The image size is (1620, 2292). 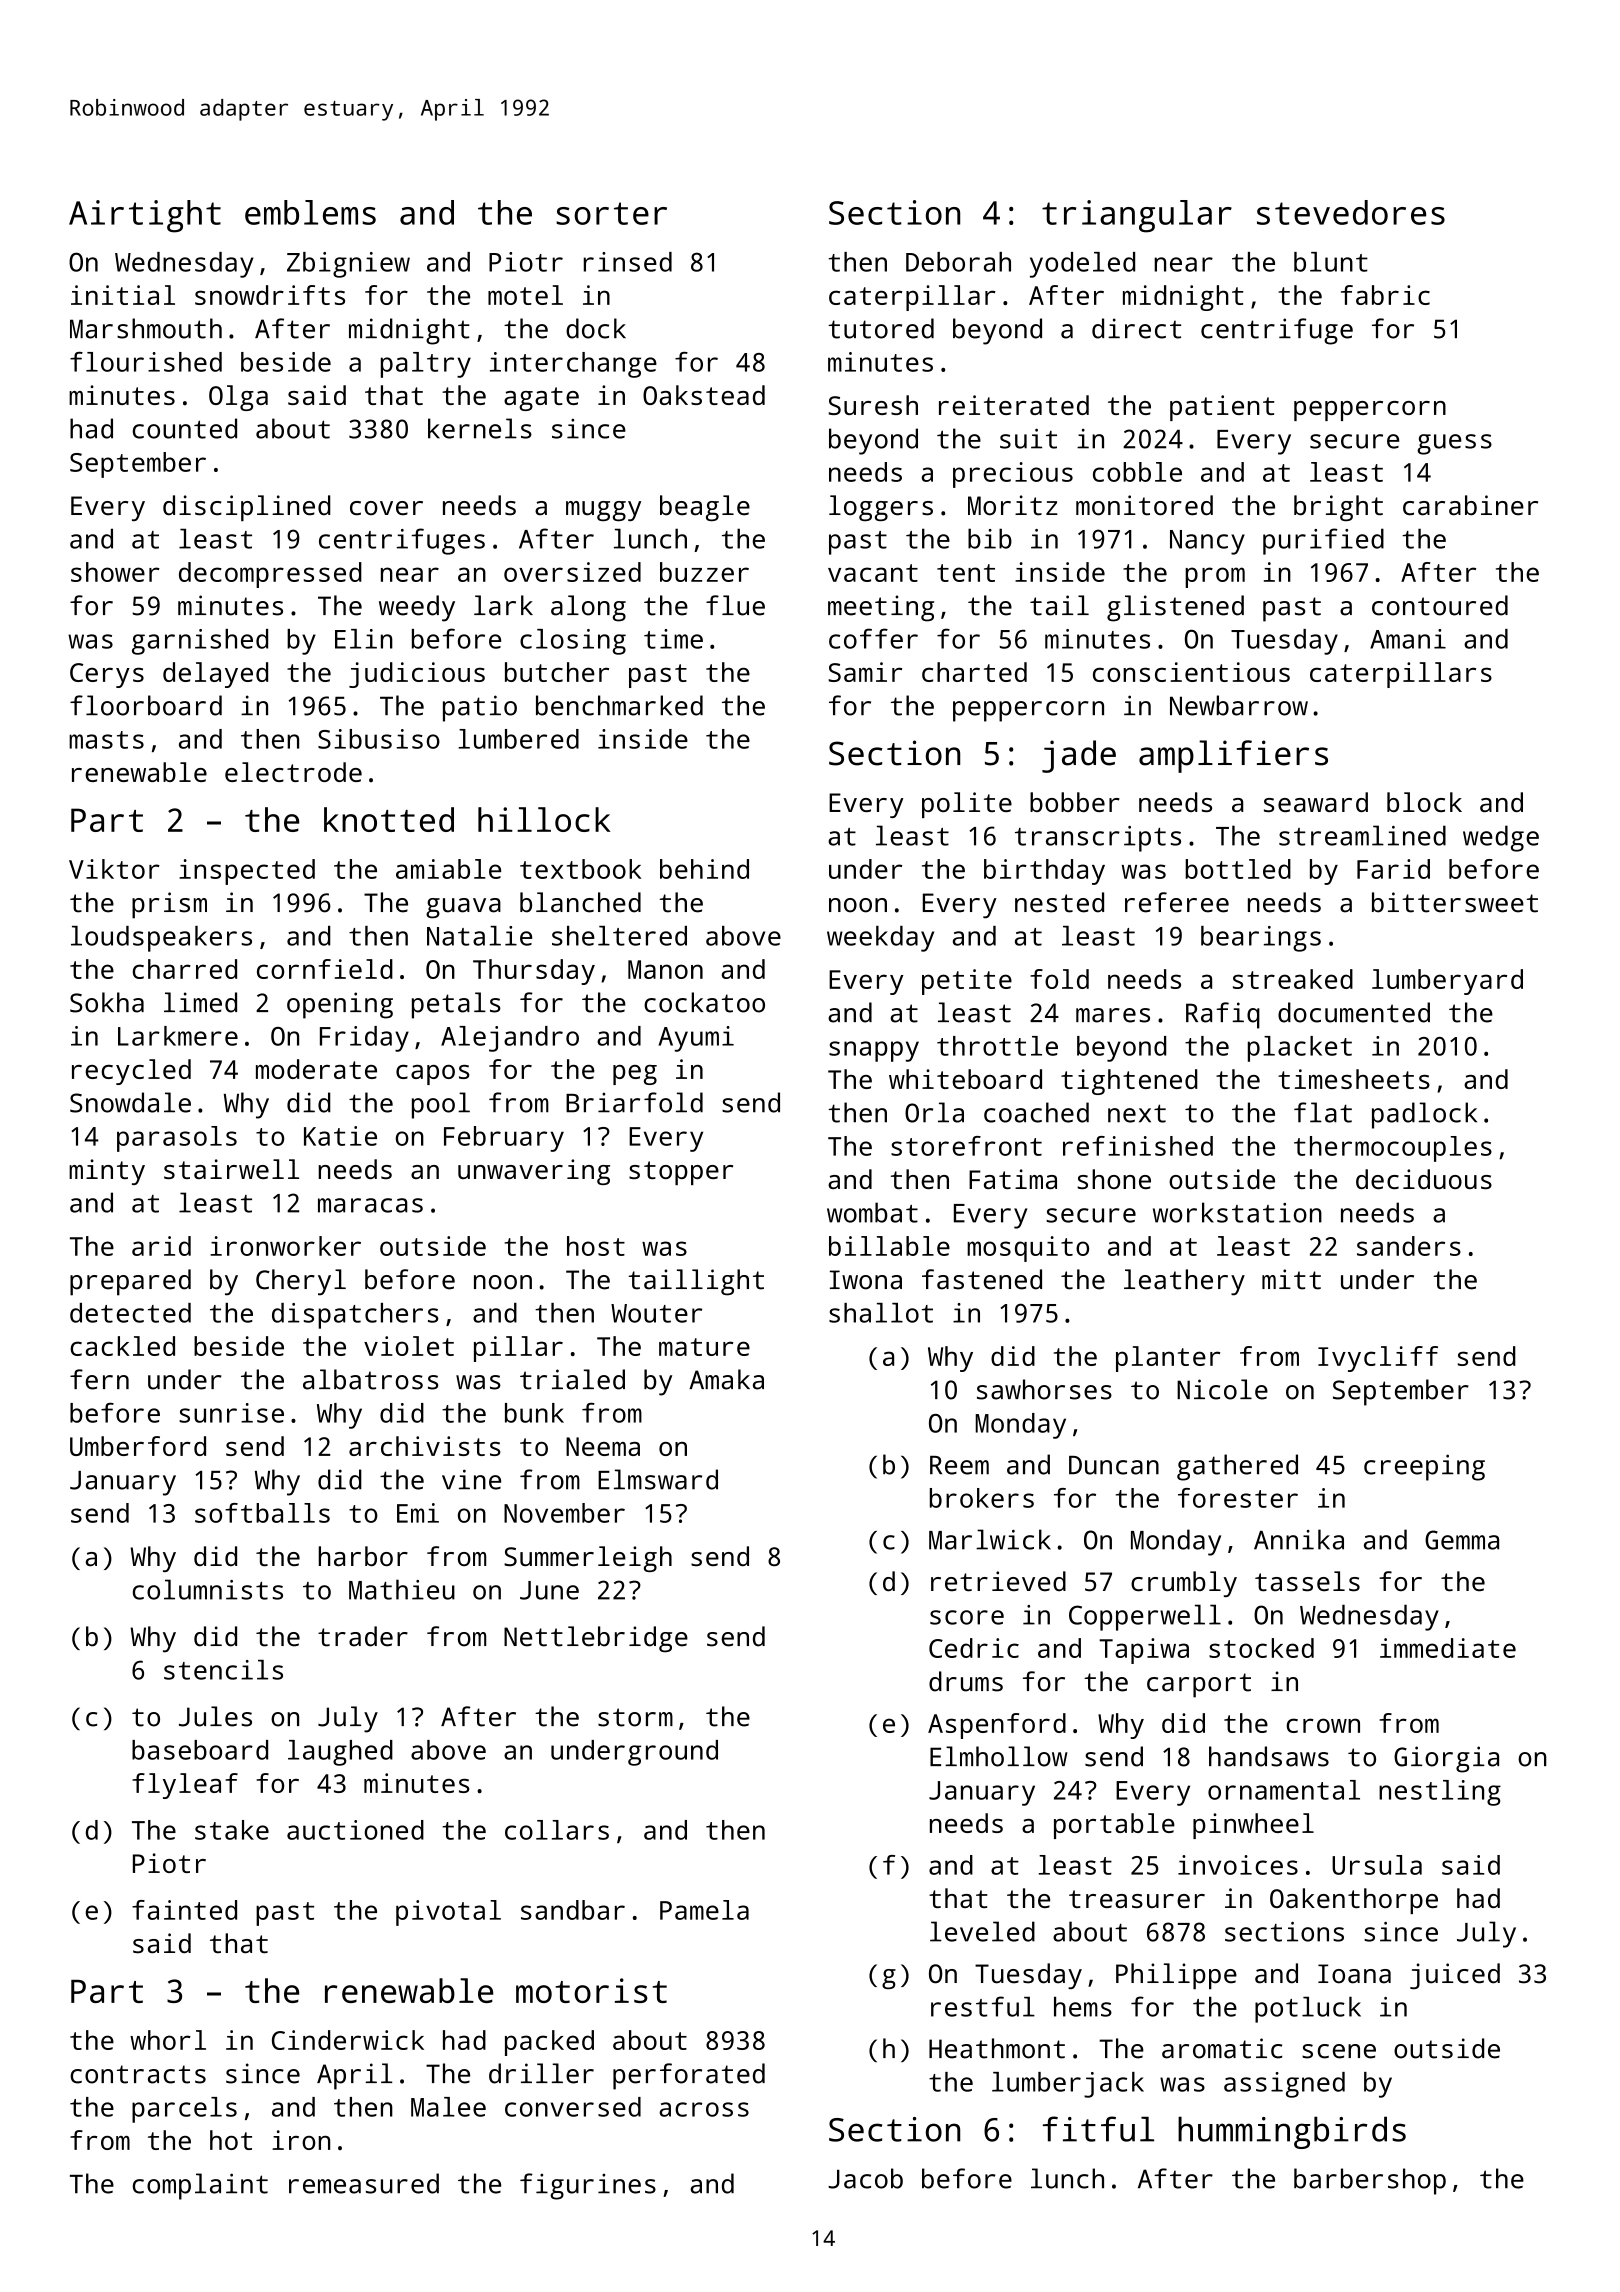 What do you see at coordinates (656, 1313) in the image?
I see `Wouter` at bounding box center [656, 1313].
